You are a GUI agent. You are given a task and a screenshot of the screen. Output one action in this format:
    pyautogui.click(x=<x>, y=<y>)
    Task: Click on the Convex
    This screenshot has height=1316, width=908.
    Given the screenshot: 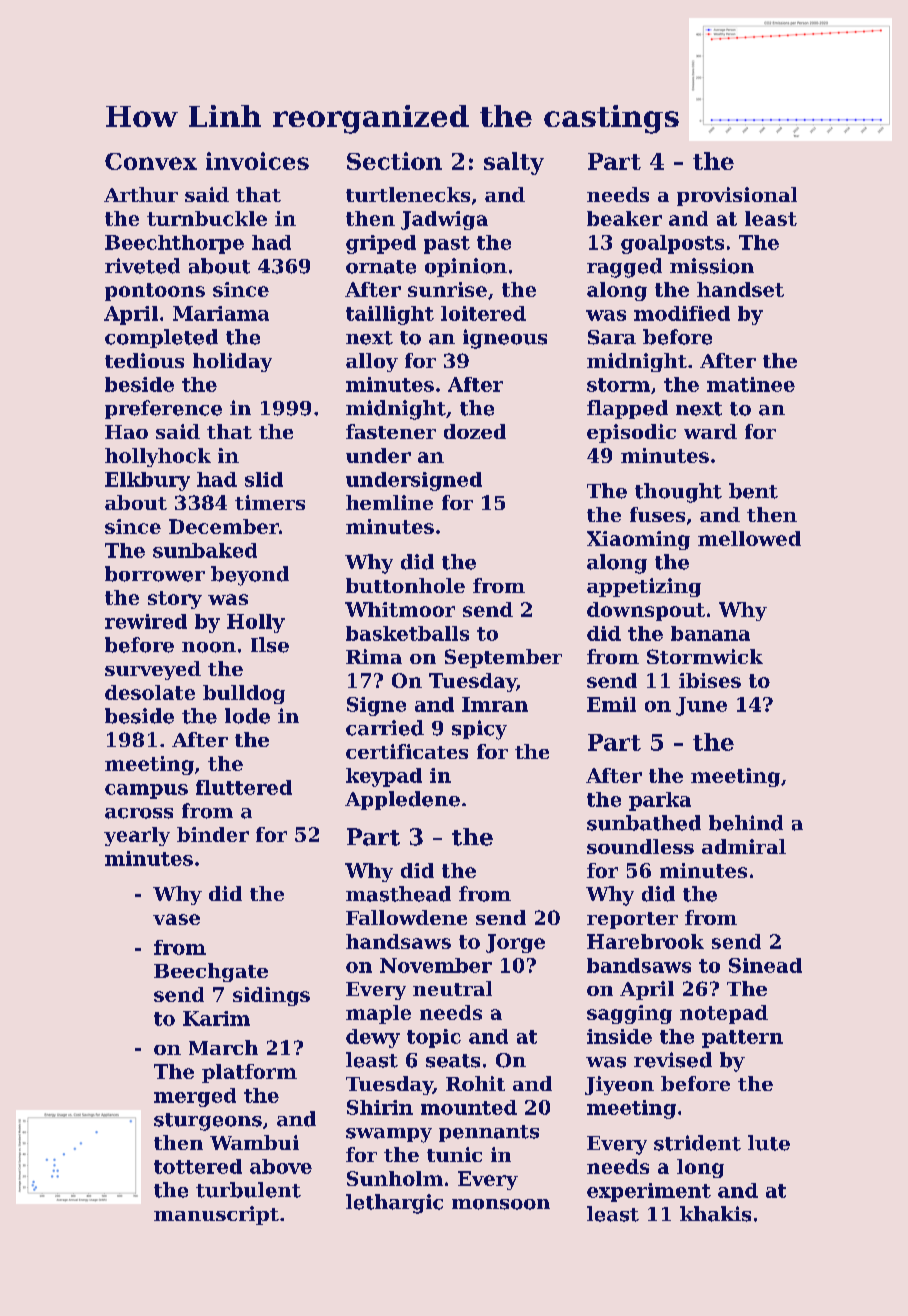 What is the action you would take?
    pyautogui.click(x=151, y=161)
